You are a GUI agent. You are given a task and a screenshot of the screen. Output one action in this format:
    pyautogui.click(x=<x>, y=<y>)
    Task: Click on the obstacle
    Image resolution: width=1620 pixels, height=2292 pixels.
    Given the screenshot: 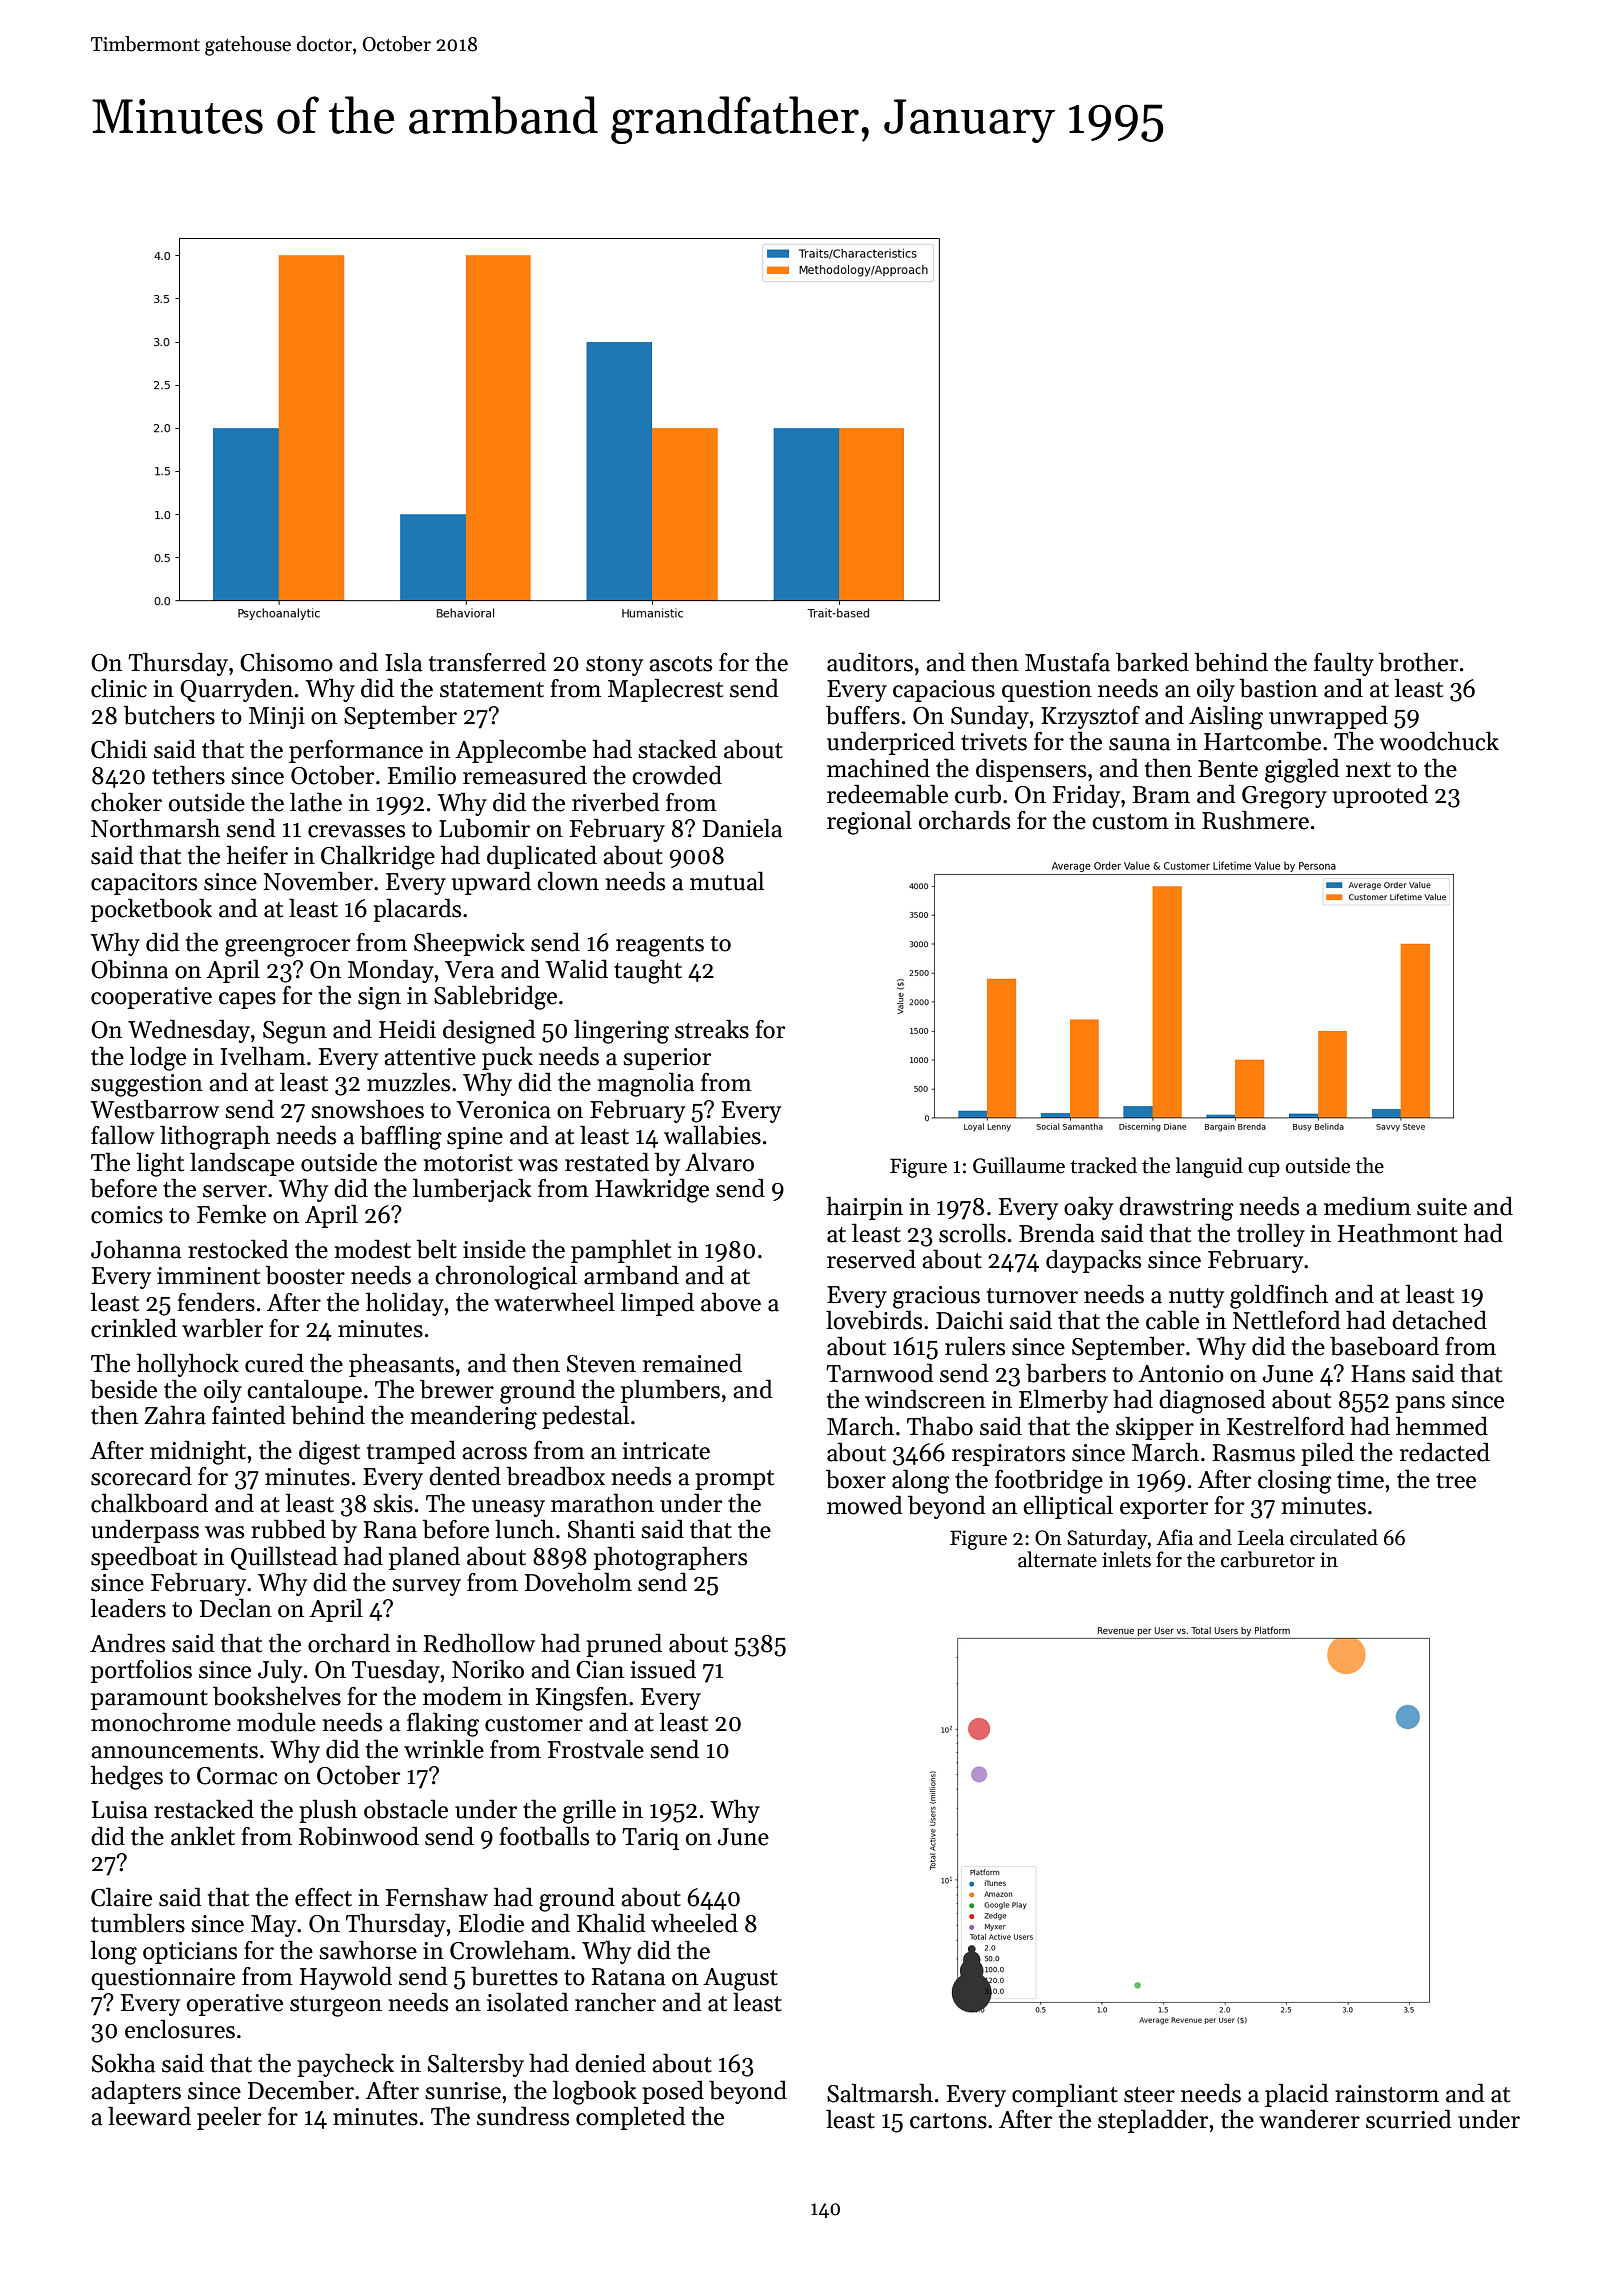 What is the action you would take?
    pyautogui.click(x=406, y=1809)
